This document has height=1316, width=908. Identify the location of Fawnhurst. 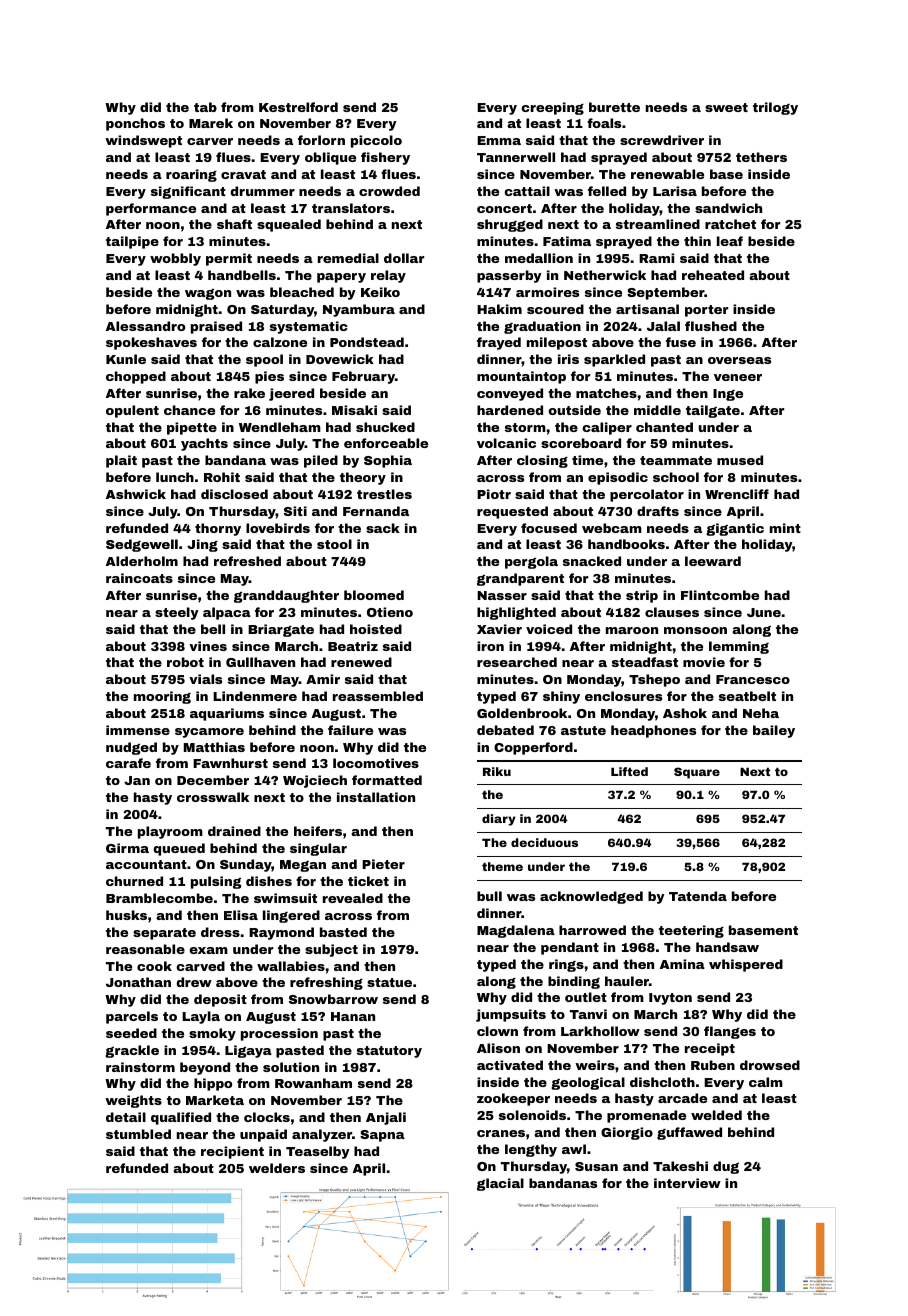
(230, 763).
